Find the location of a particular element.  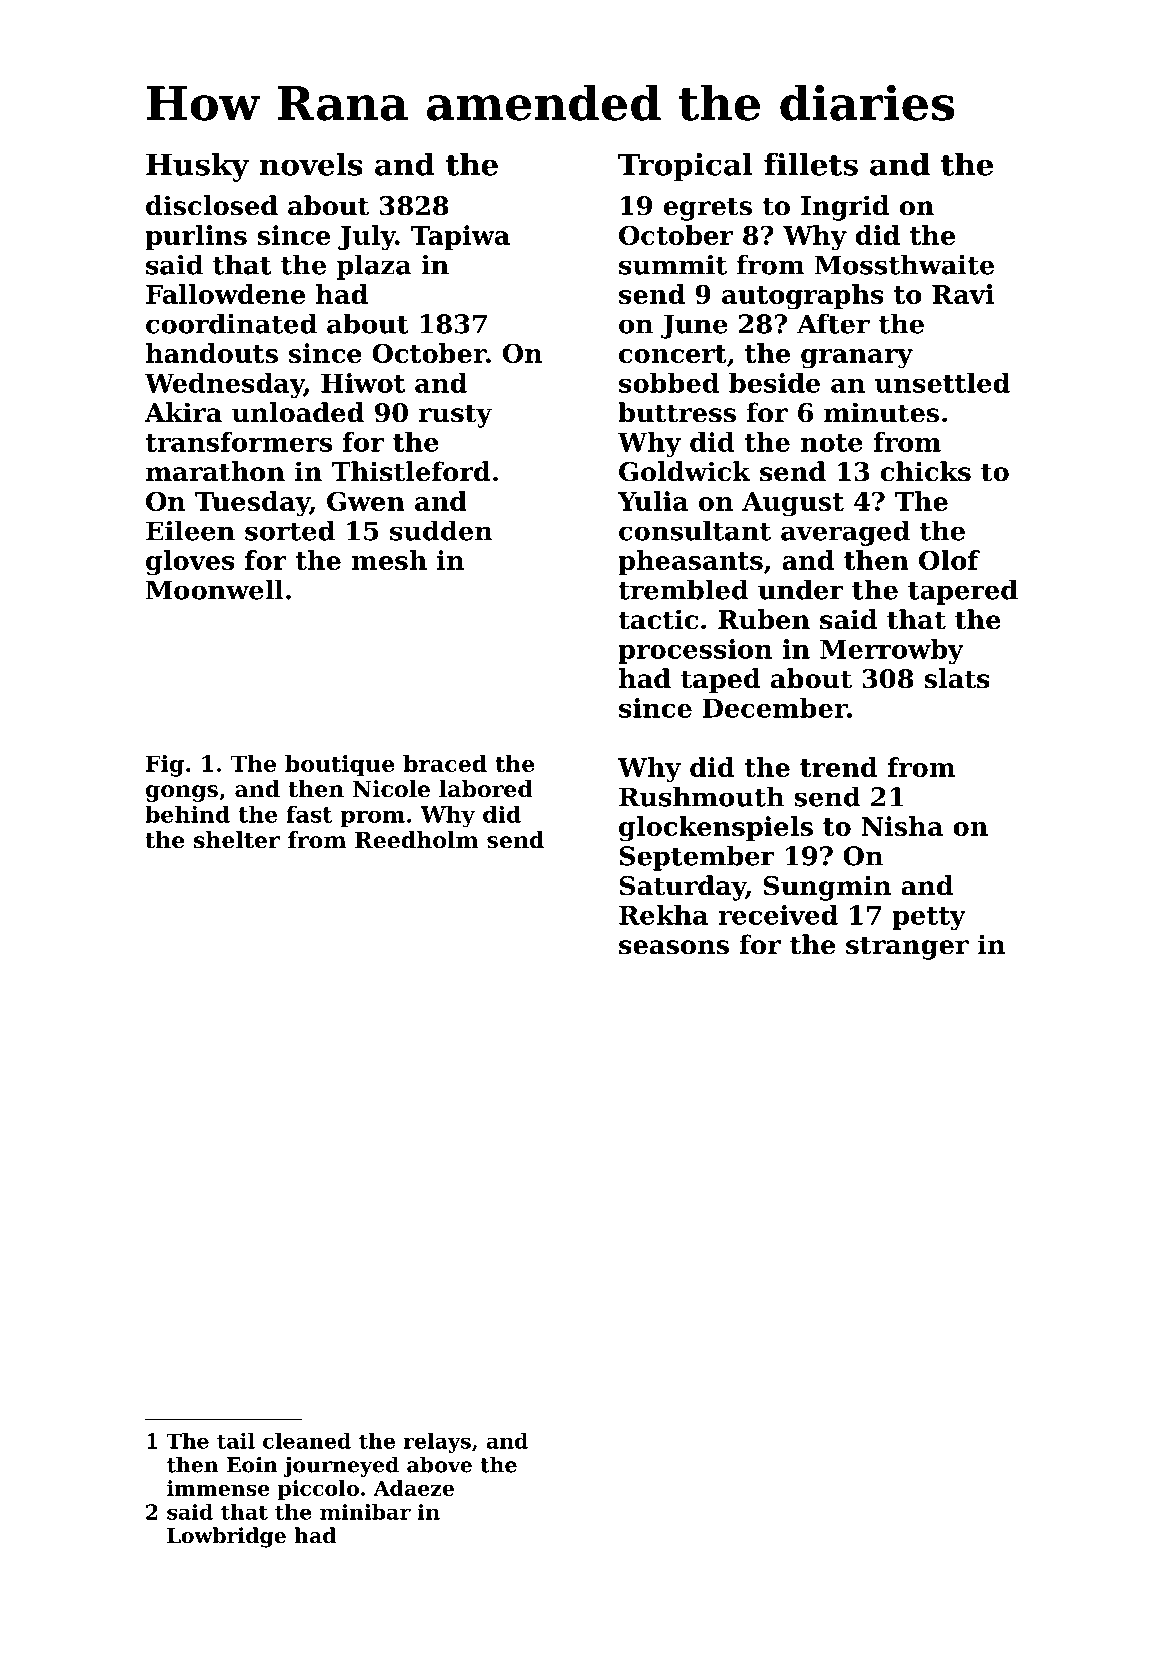

Tapiwa is located at coordinates (460, 237).
